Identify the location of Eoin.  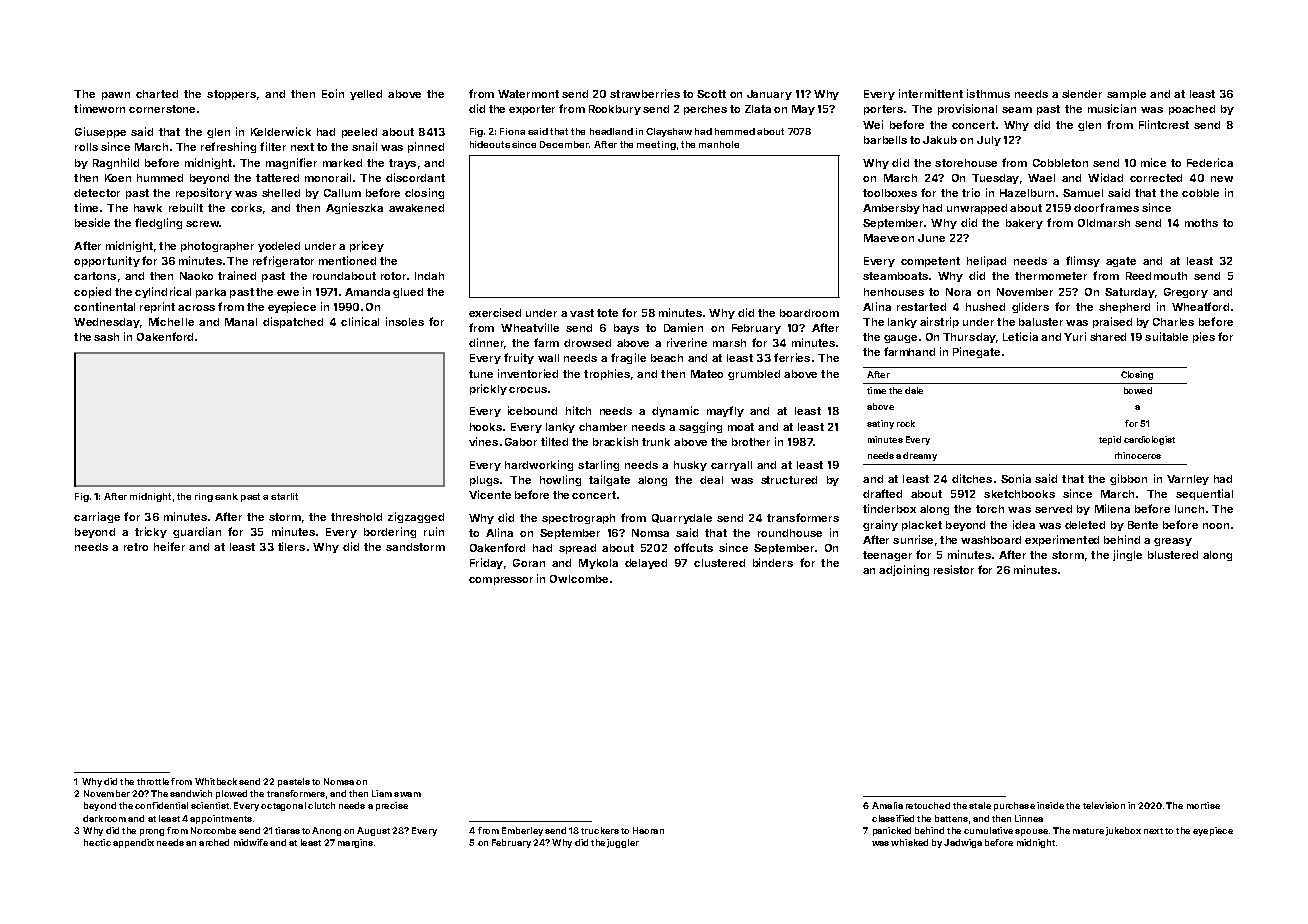
(333, 93).
